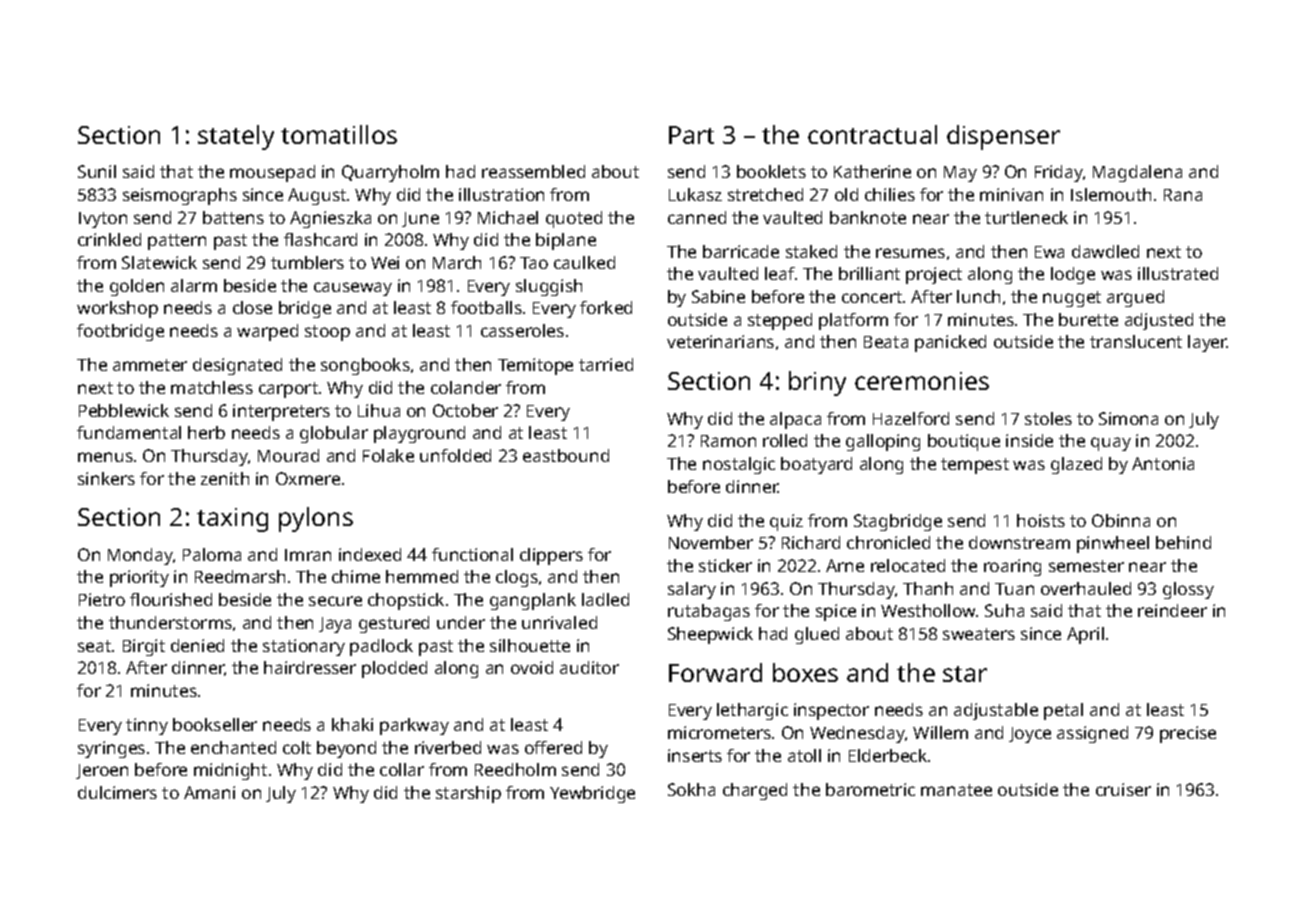  What do you see at coordinates (212, 387) in the document?
I see `matchless` at bounding box center [212, 387].
